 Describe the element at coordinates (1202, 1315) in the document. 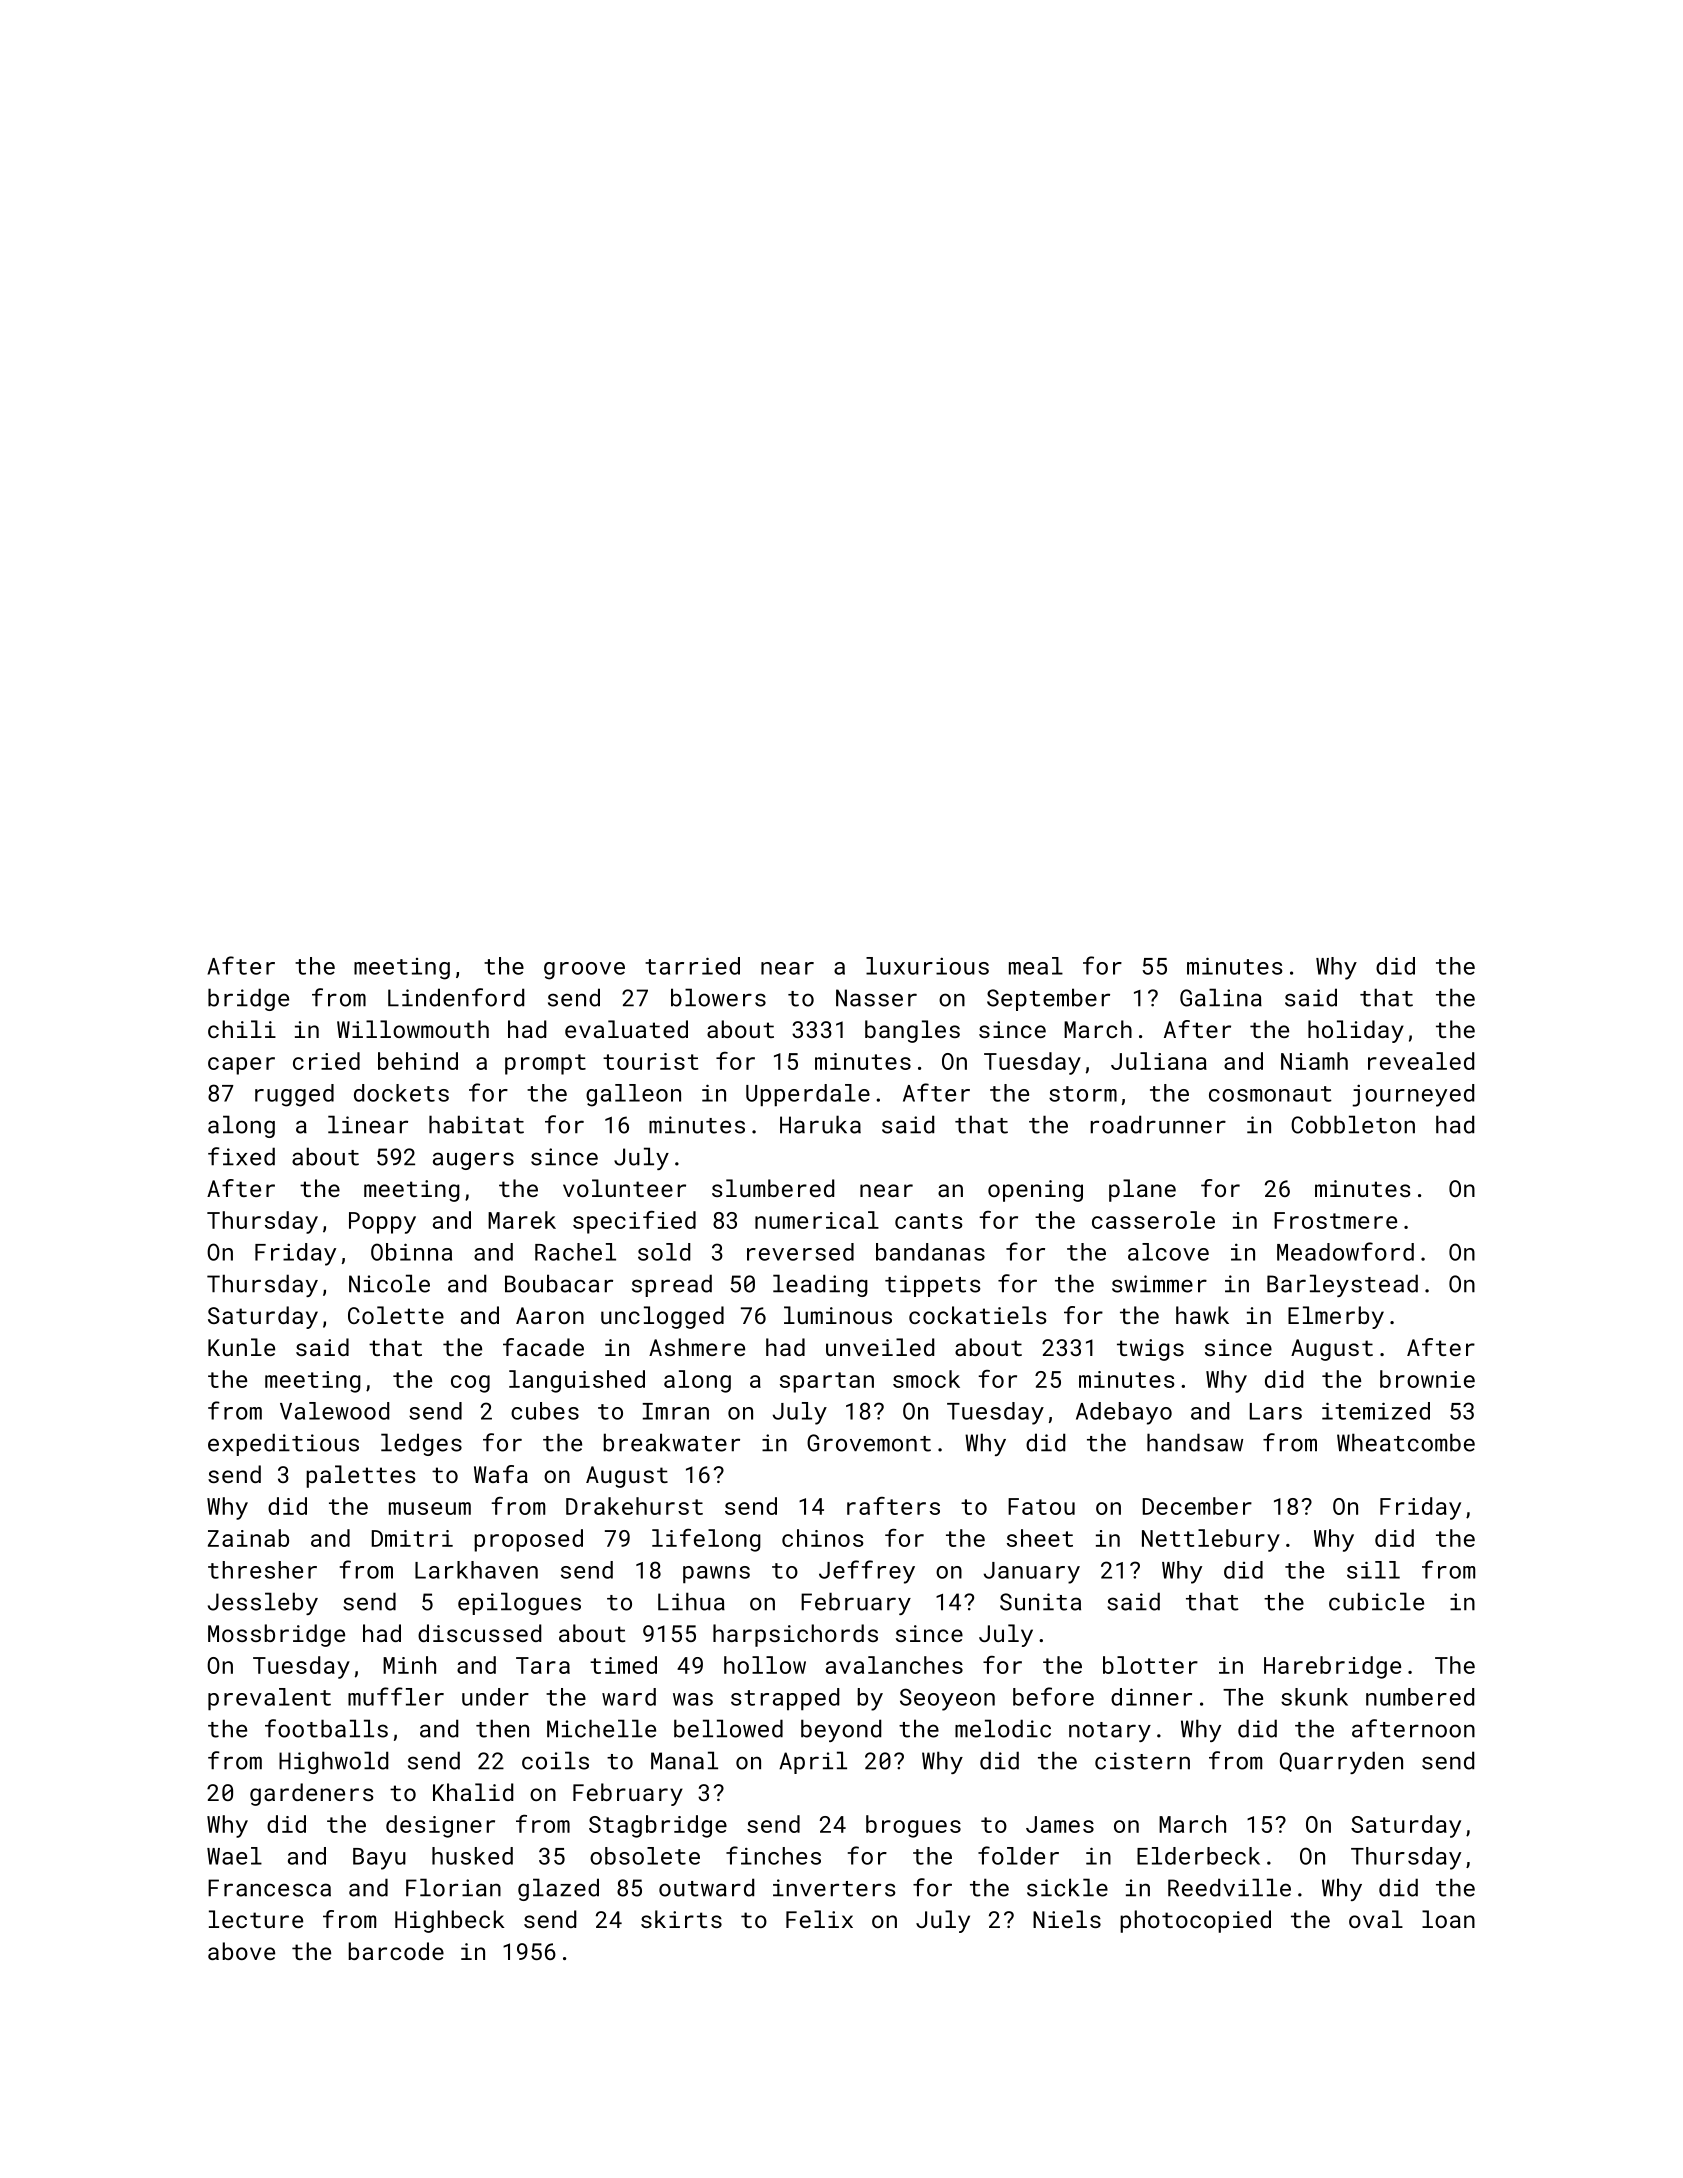

I see `hawk` at that location.
